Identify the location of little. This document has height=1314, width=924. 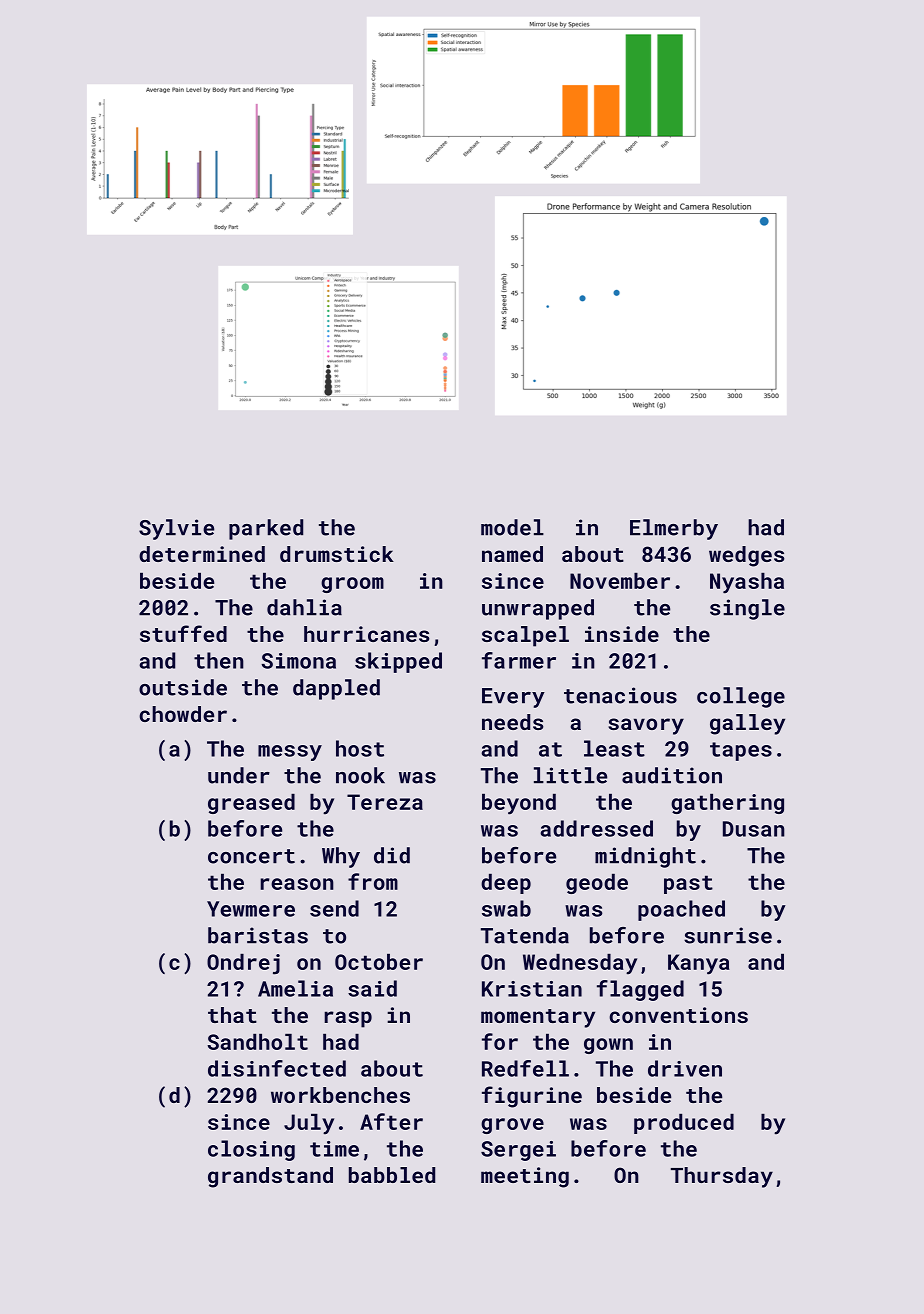
(570, 775).
